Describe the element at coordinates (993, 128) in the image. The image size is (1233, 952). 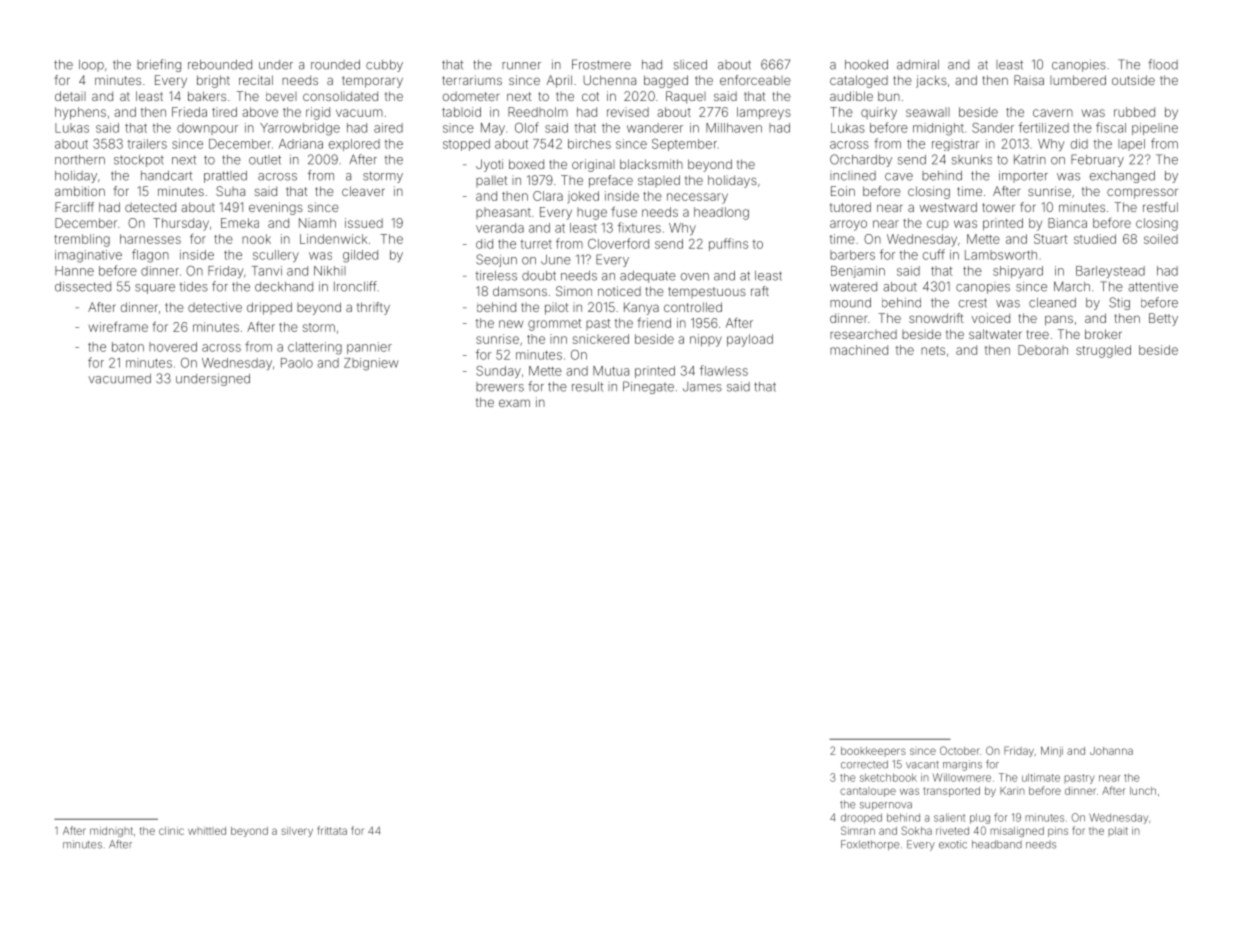
I see `Sander` at that location.
